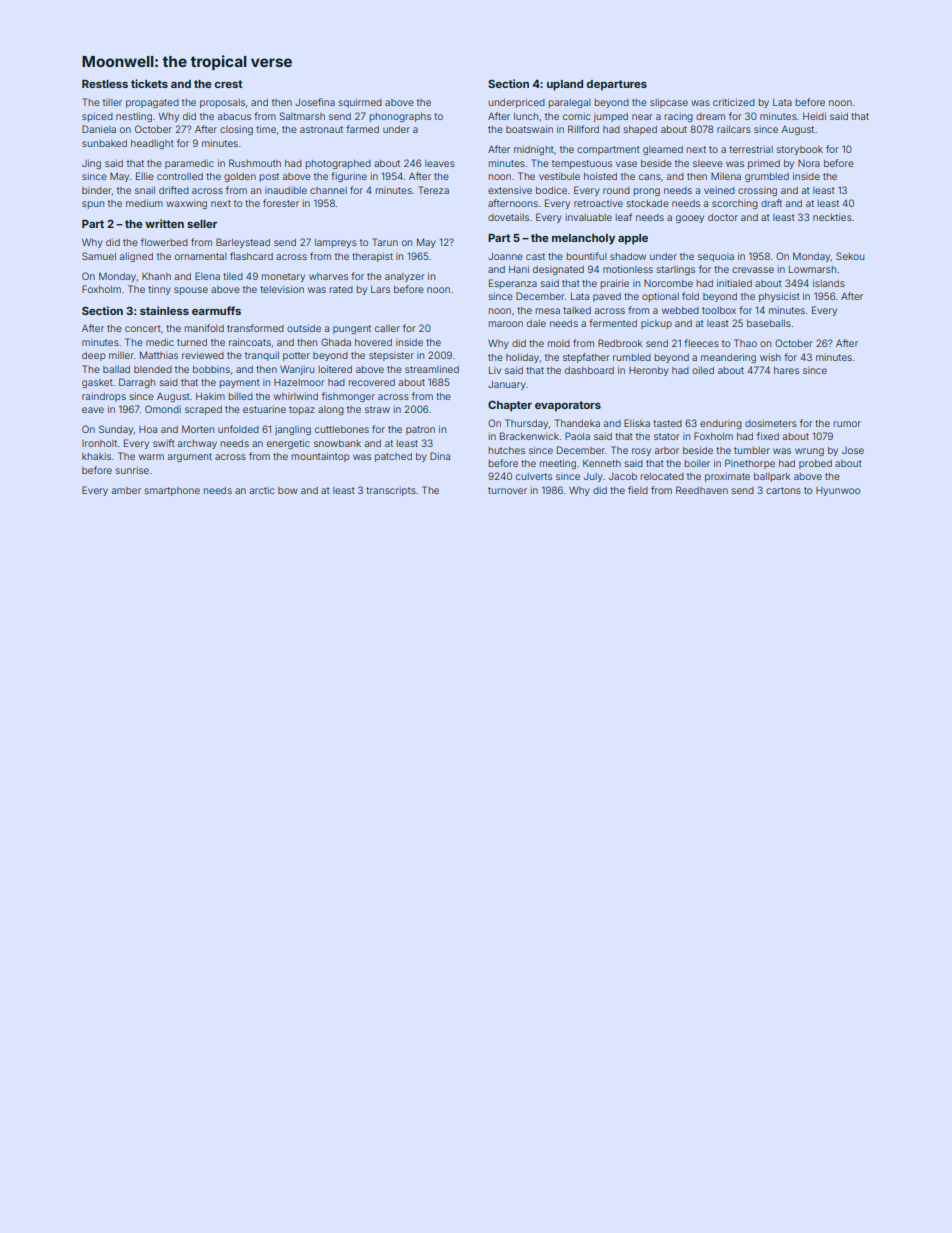 The width and height of the image is (952, 1233). What do you see at coordinates (360, 103) in the image?
I see `squirmed` at bounding box center [360, 103].
